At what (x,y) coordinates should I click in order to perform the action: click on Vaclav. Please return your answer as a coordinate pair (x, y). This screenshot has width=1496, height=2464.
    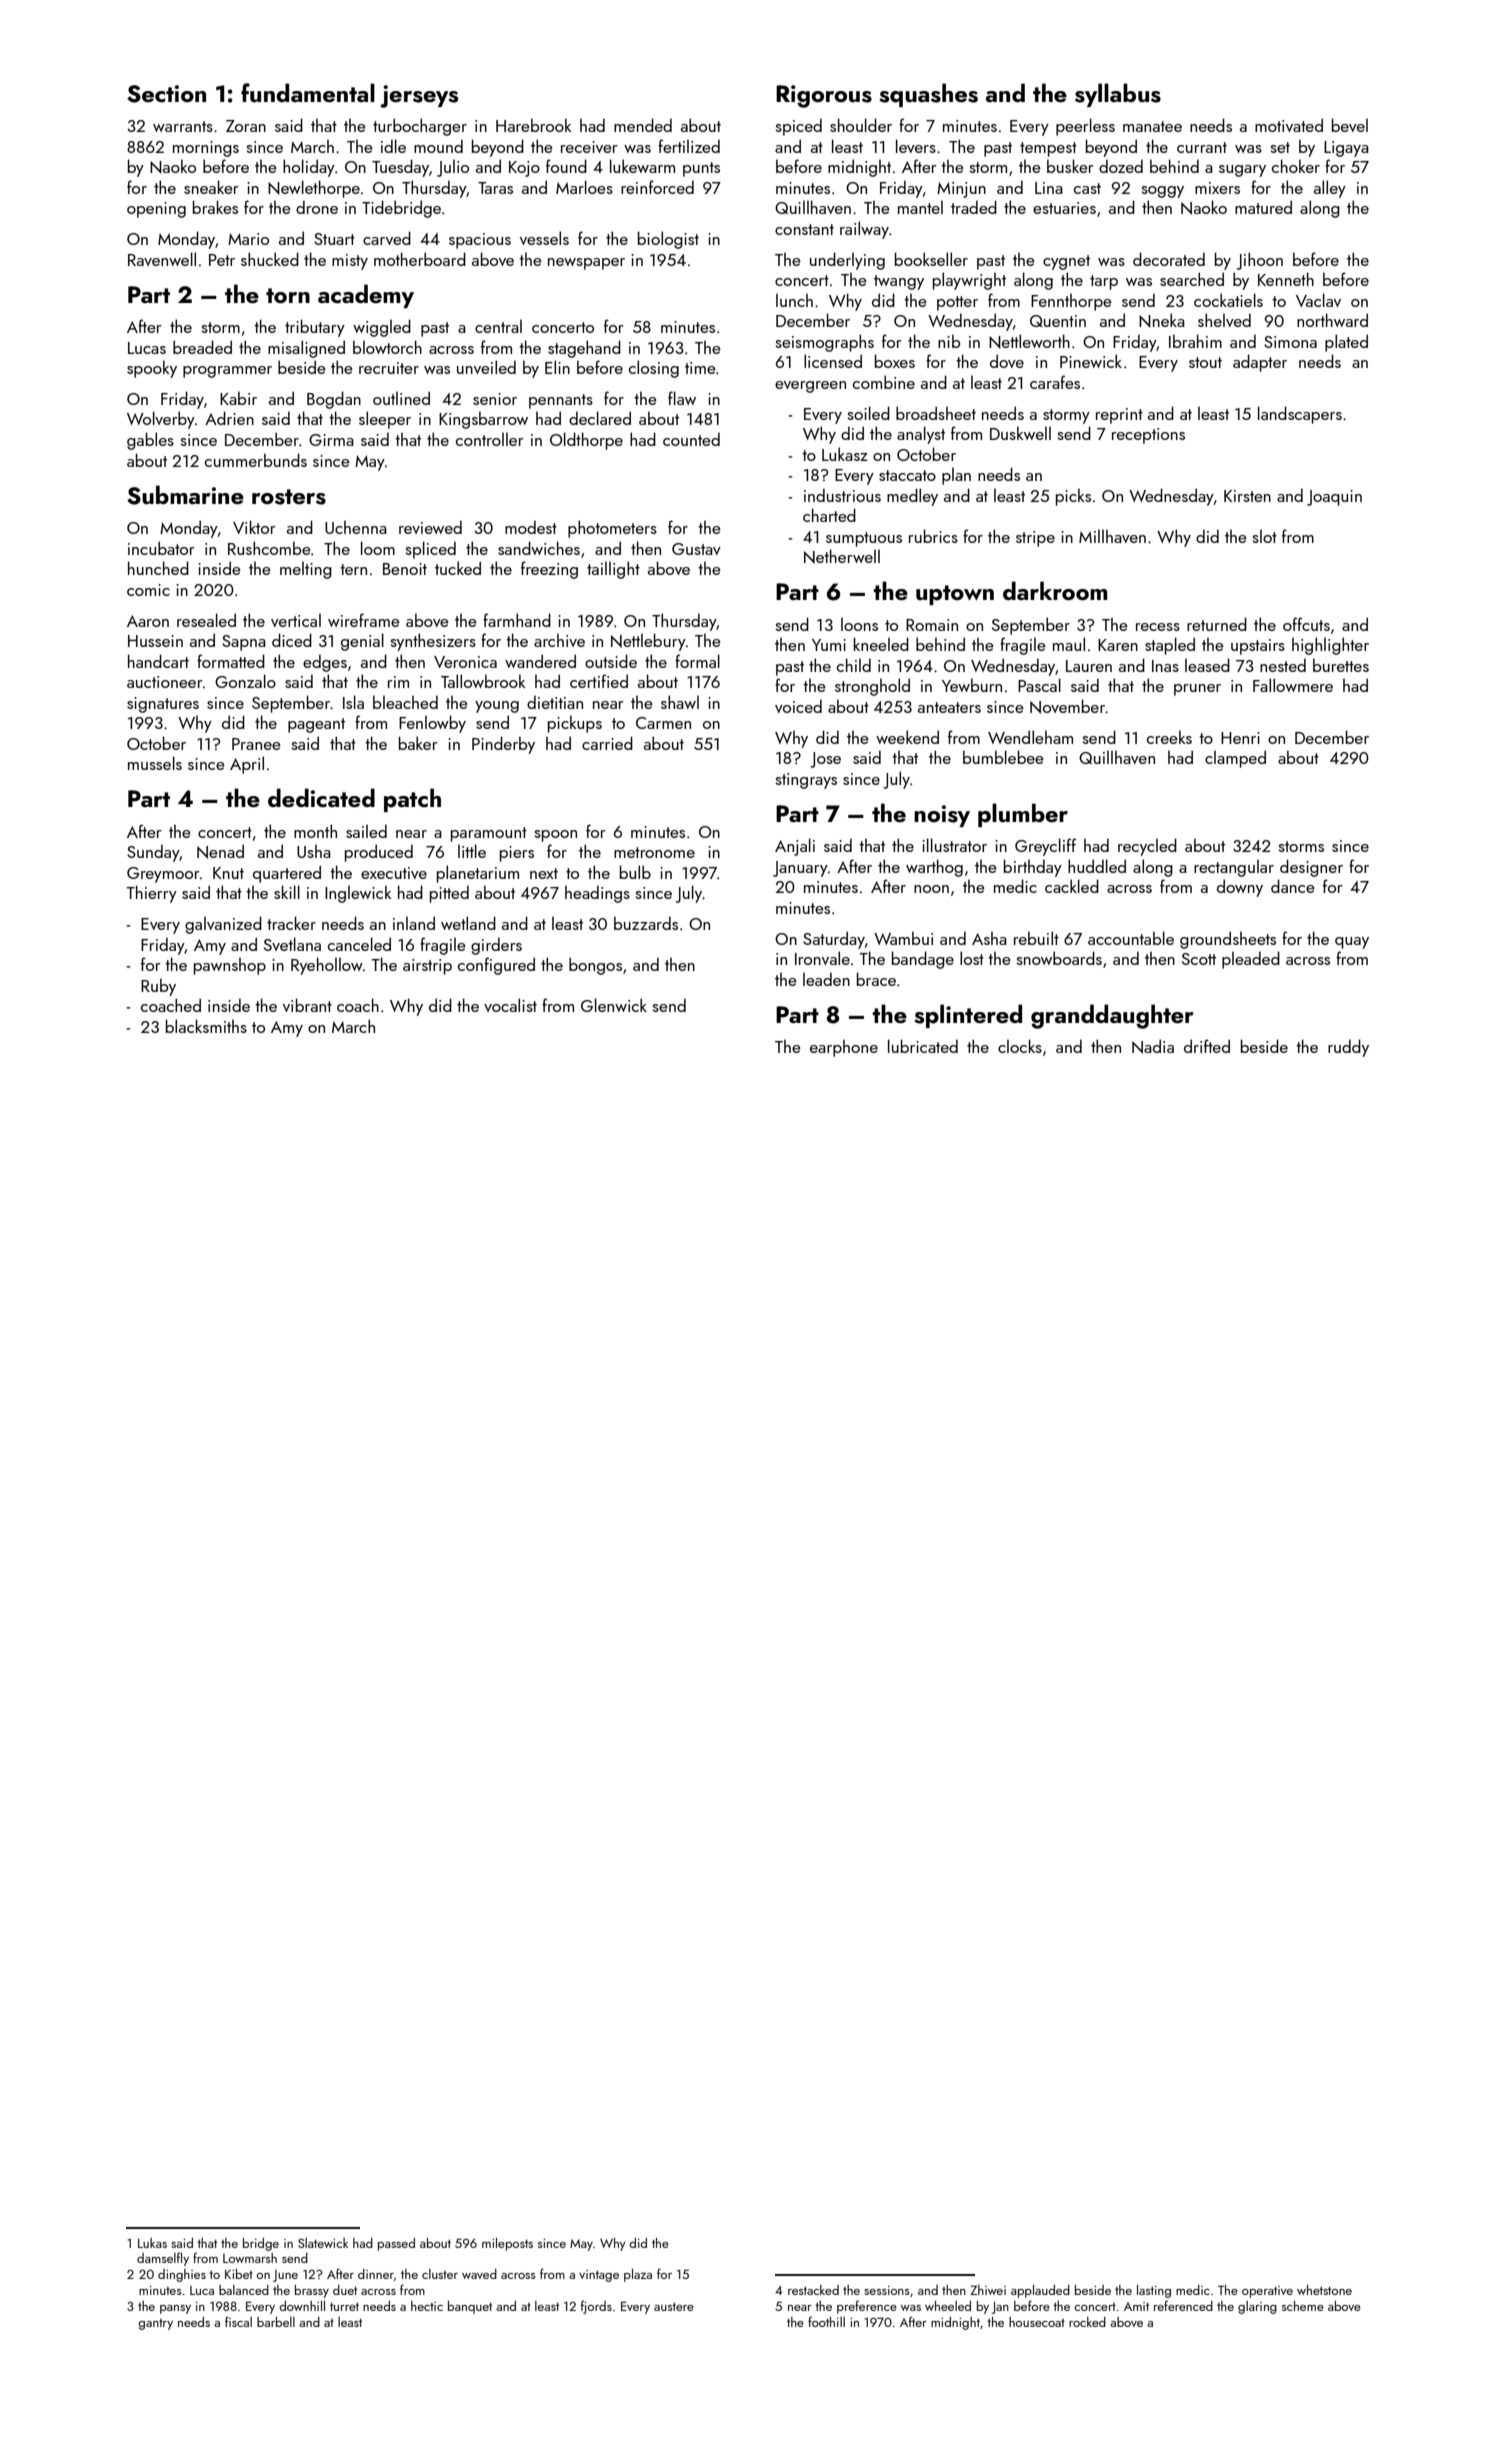
    Looking at the image, I should click on (1318, 300).
